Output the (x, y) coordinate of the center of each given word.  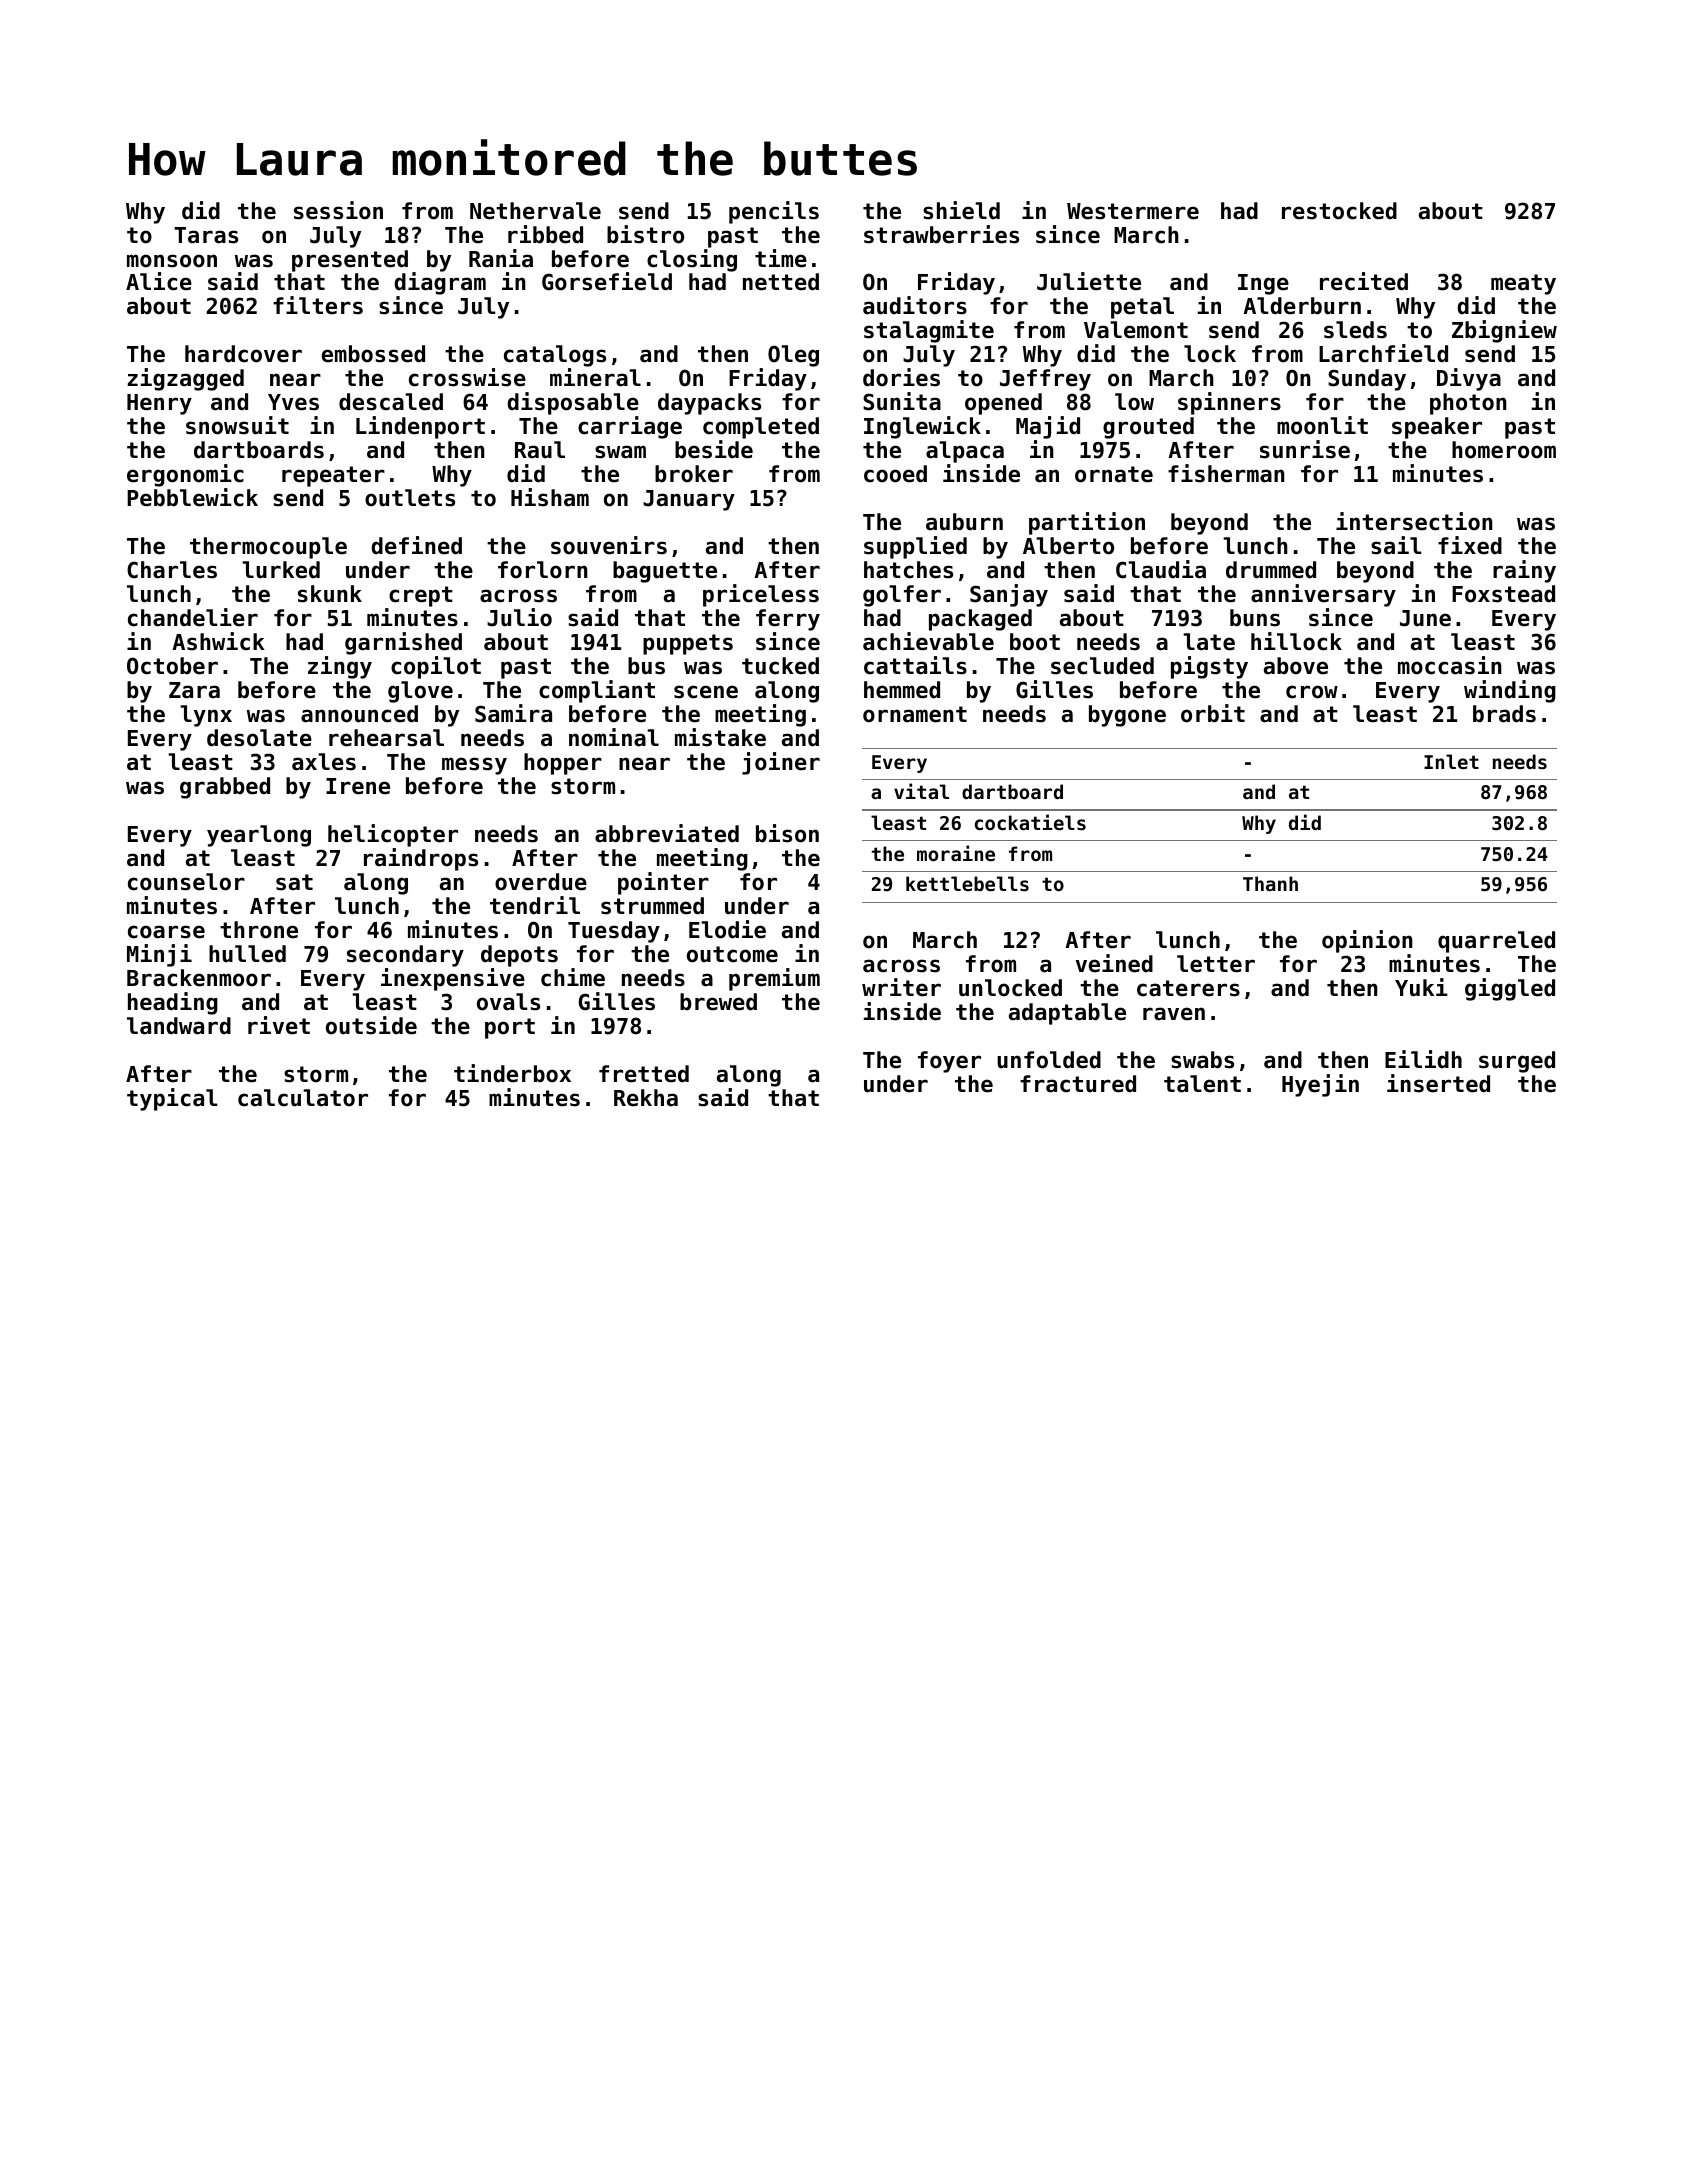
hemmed (902, 690)
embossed (373, 354)
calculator (303, 1098)
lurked (281, 570)
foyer (949, 1062)
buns (1255, 618)
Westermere (1133, 211)
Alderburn (1302, 306)
